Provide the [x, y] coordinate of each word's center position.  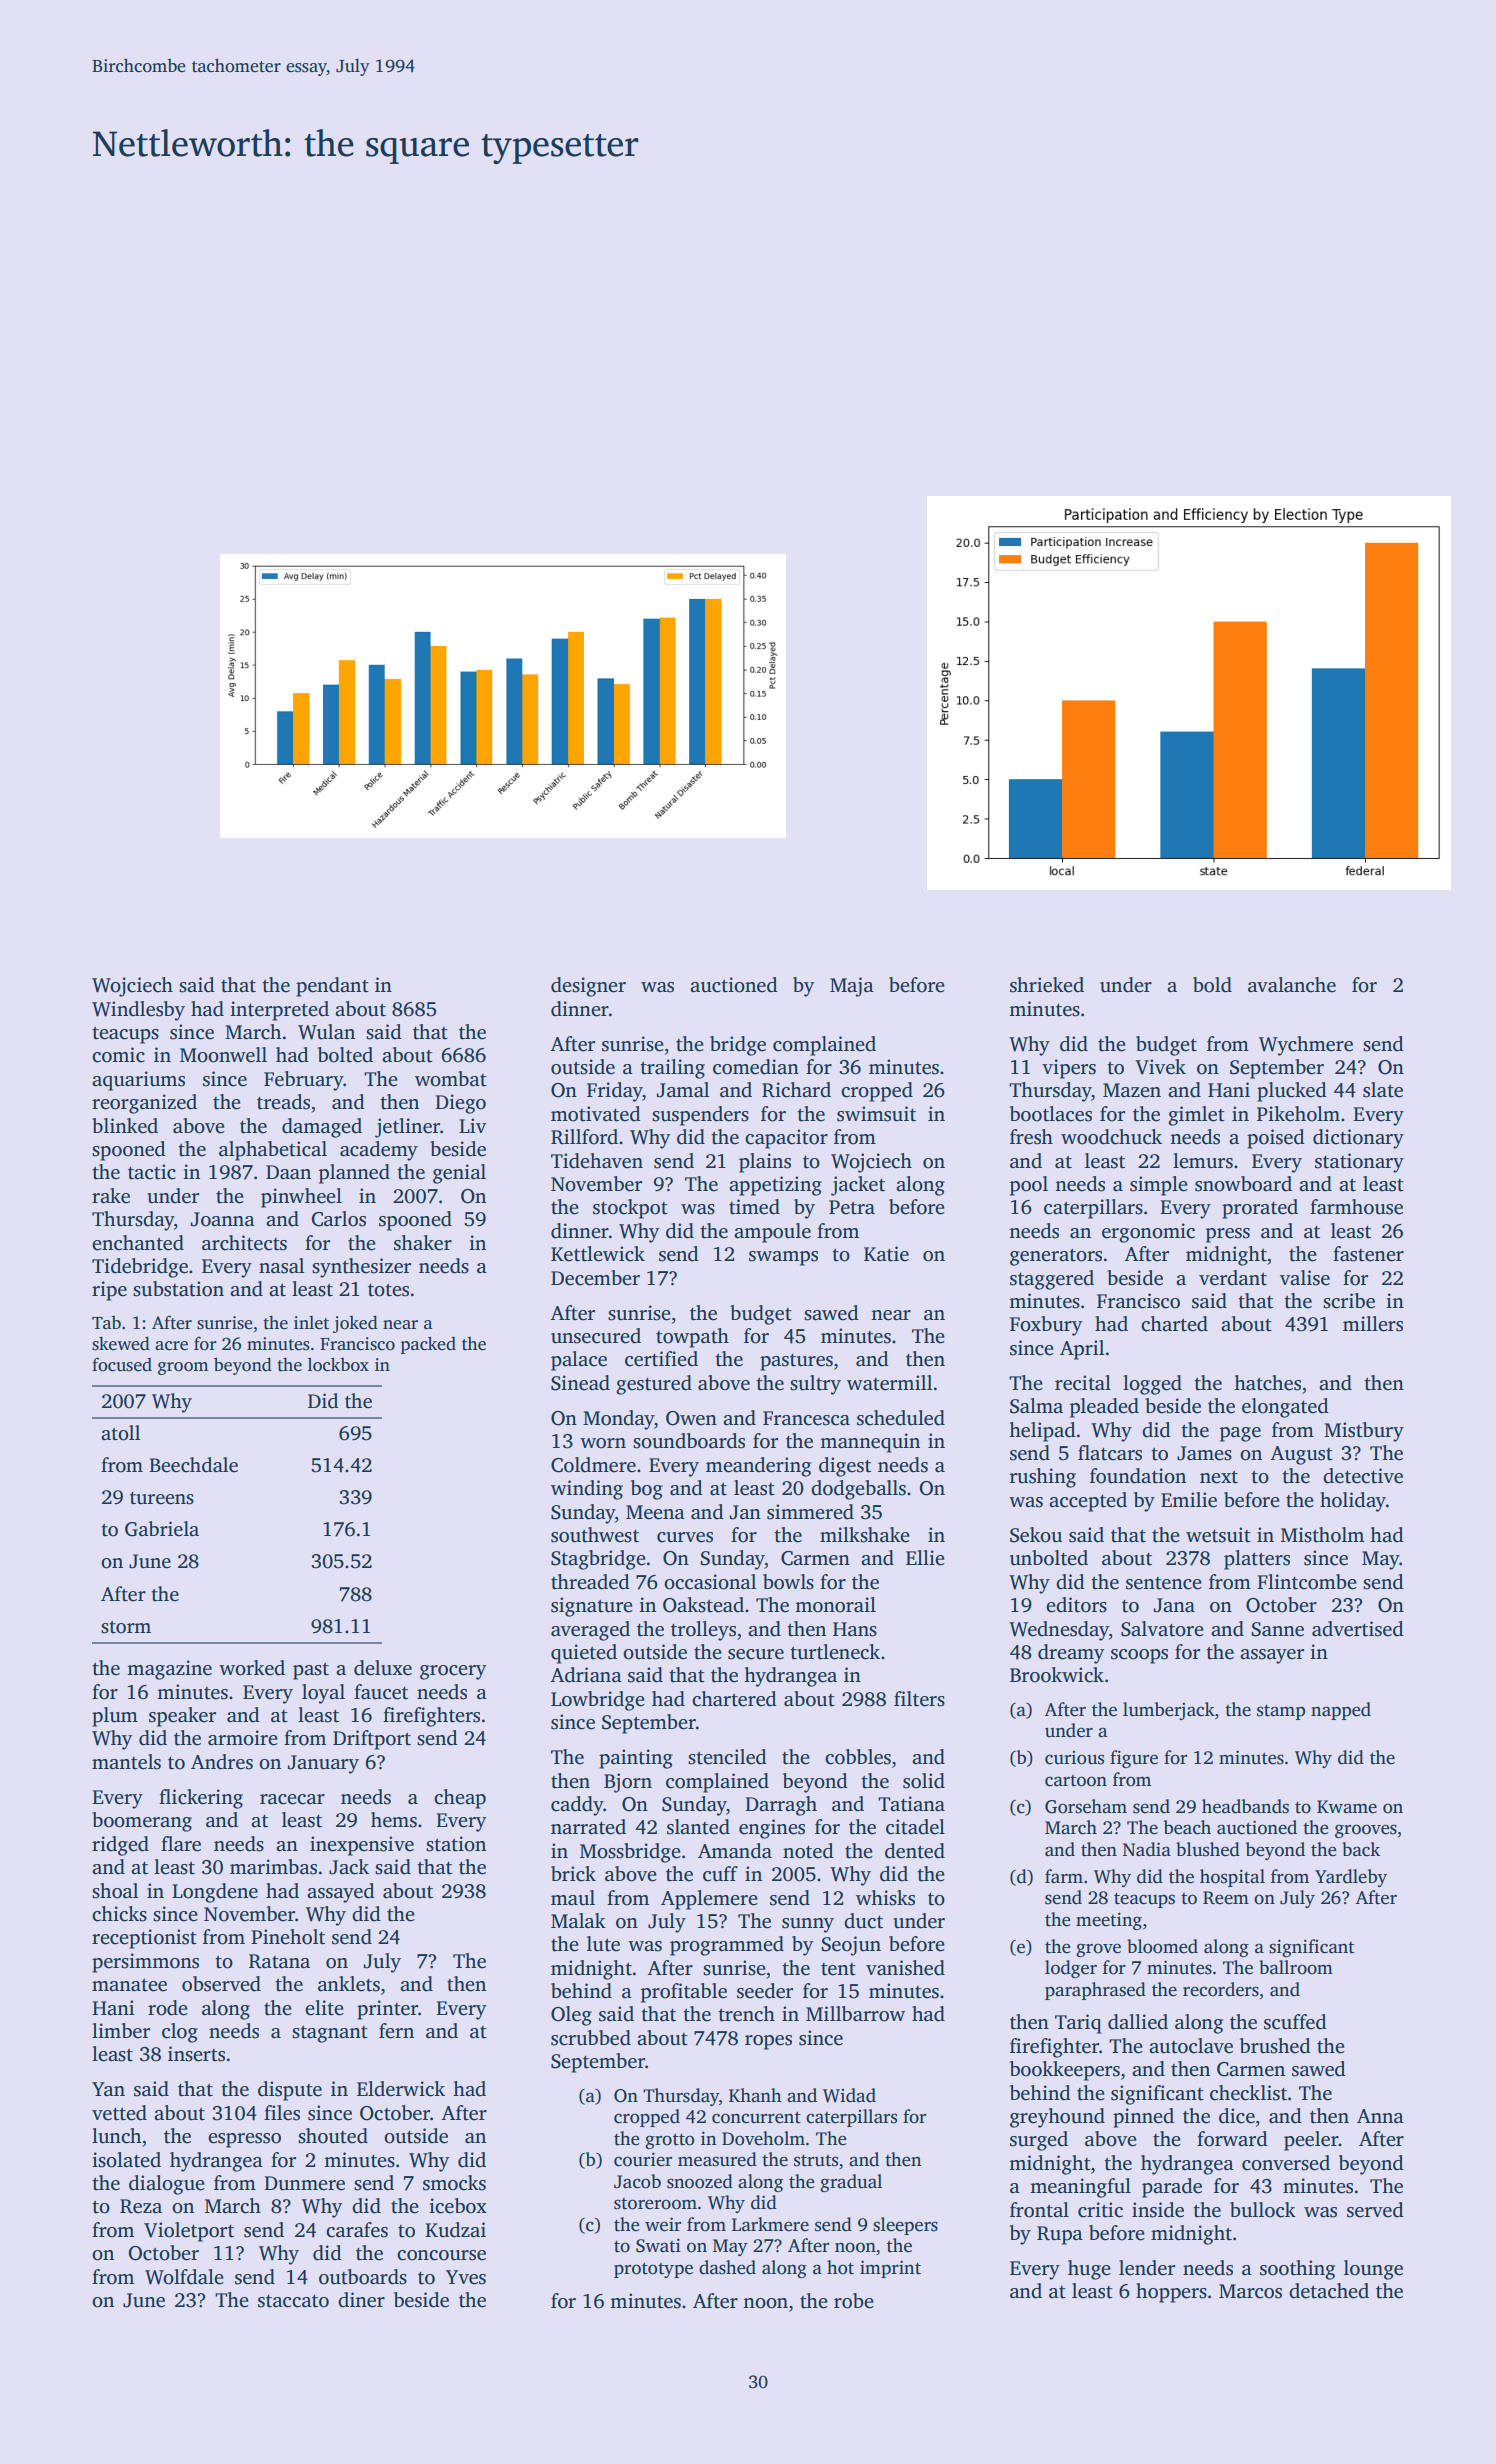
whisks [885, 1898]
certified [661, 1359]
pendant [332, 987]
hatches [1267, 1383]
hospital [1232, 1878]
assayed [341, 1893]
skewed [121, 1343]
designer [588, 987]
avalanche [1292, 985]
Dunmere [304, 2183]
